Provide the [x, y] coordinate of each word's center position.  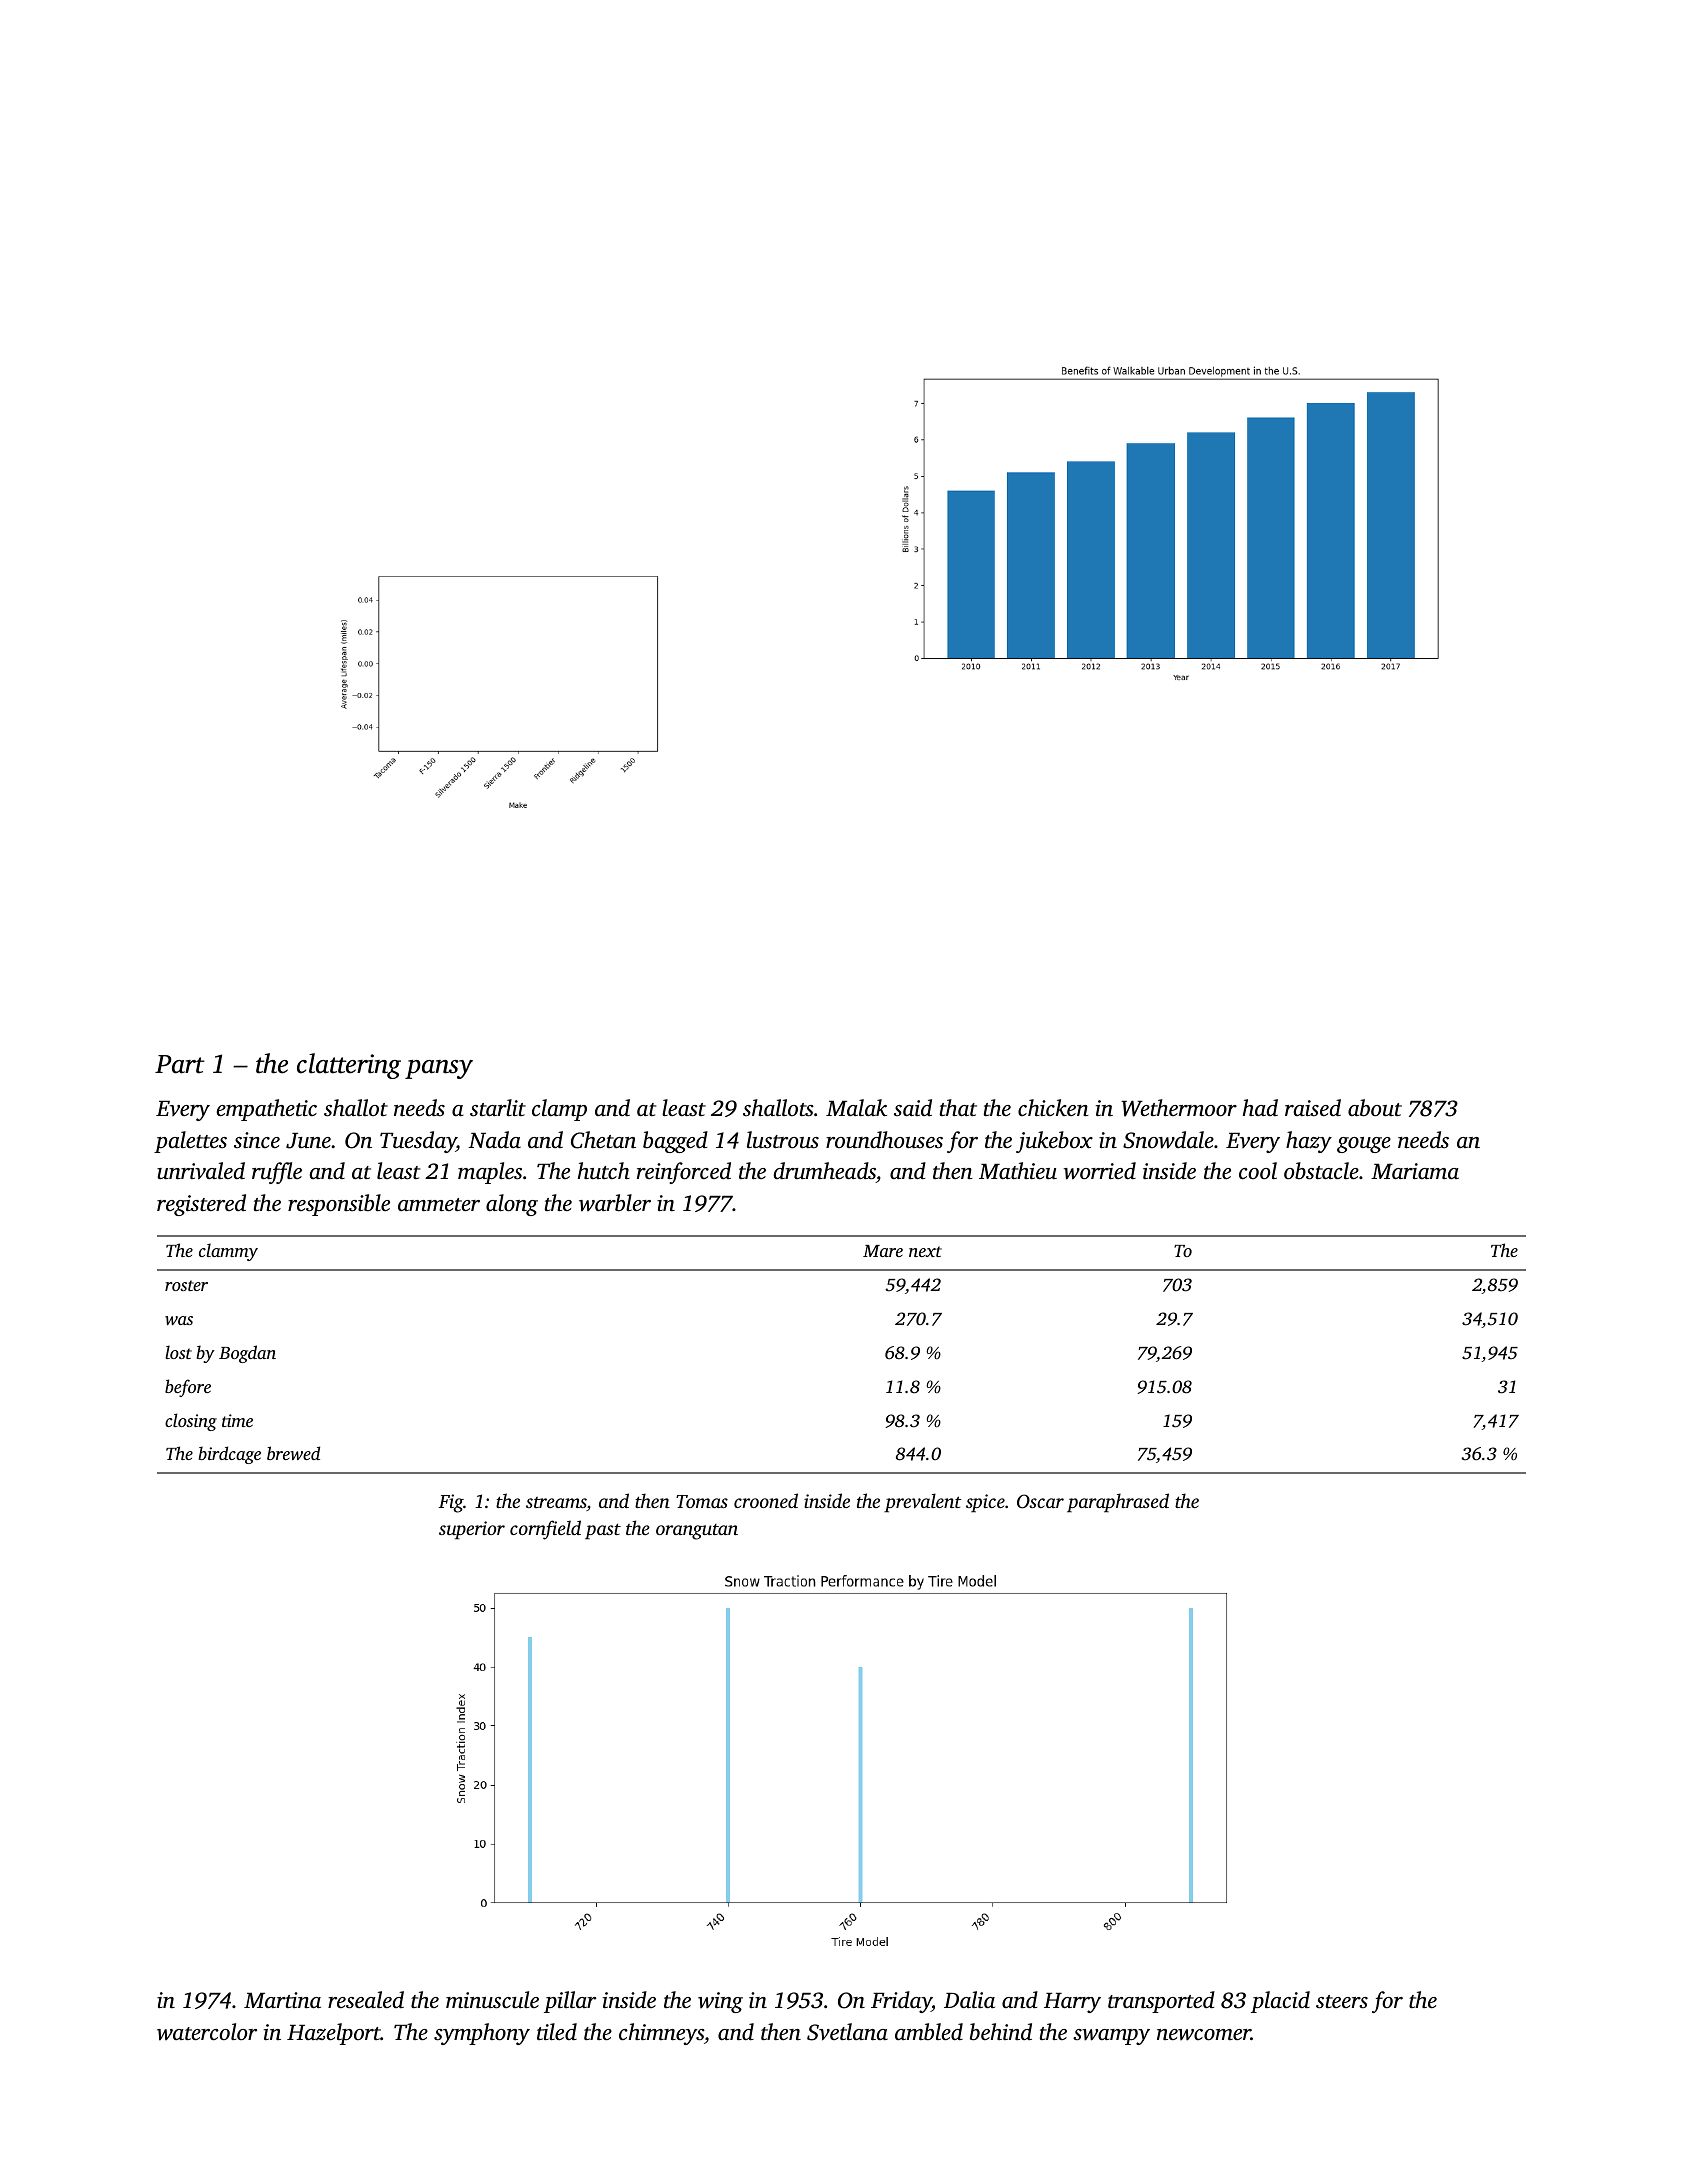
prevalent [923, 1503]
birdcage [229, 1455]
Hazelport [334, 2034]
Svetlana [847, 2032]
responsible [339, 1205]
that [958, 1108]
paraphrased [1118, 1503]
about [1375, 1108]
